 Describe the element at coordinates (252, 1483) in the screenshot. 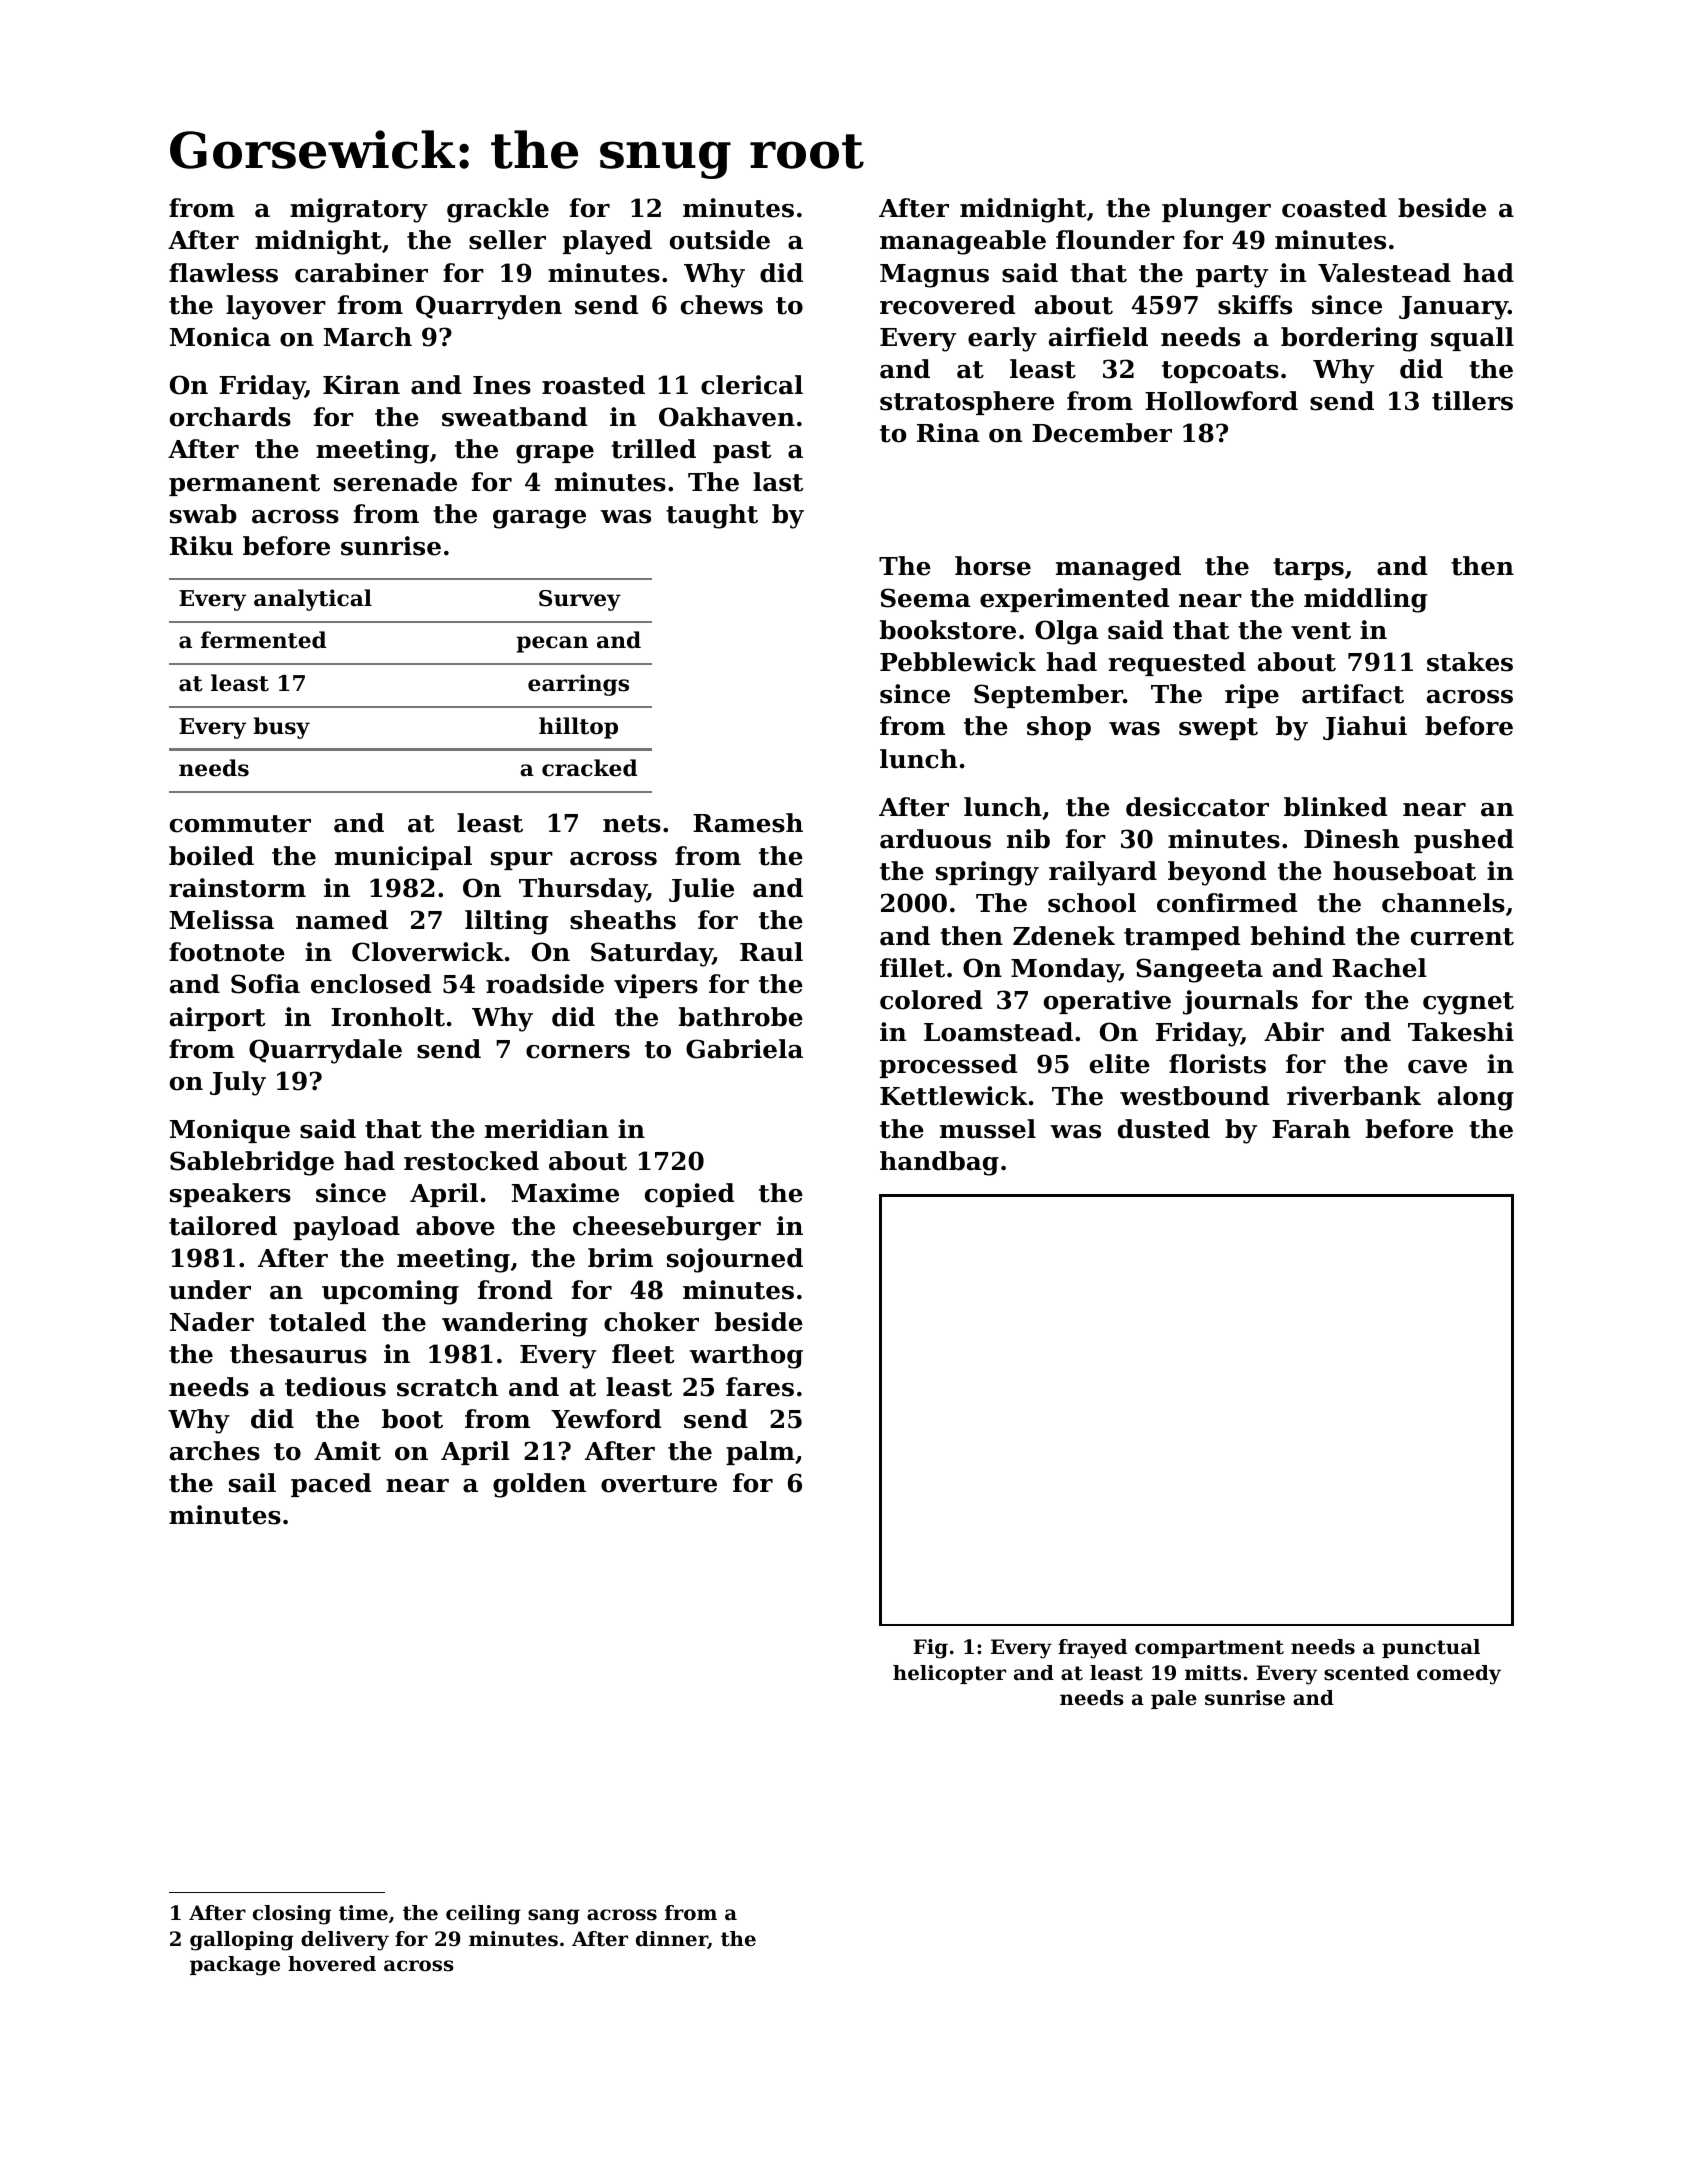

I see `sail` at that location.
